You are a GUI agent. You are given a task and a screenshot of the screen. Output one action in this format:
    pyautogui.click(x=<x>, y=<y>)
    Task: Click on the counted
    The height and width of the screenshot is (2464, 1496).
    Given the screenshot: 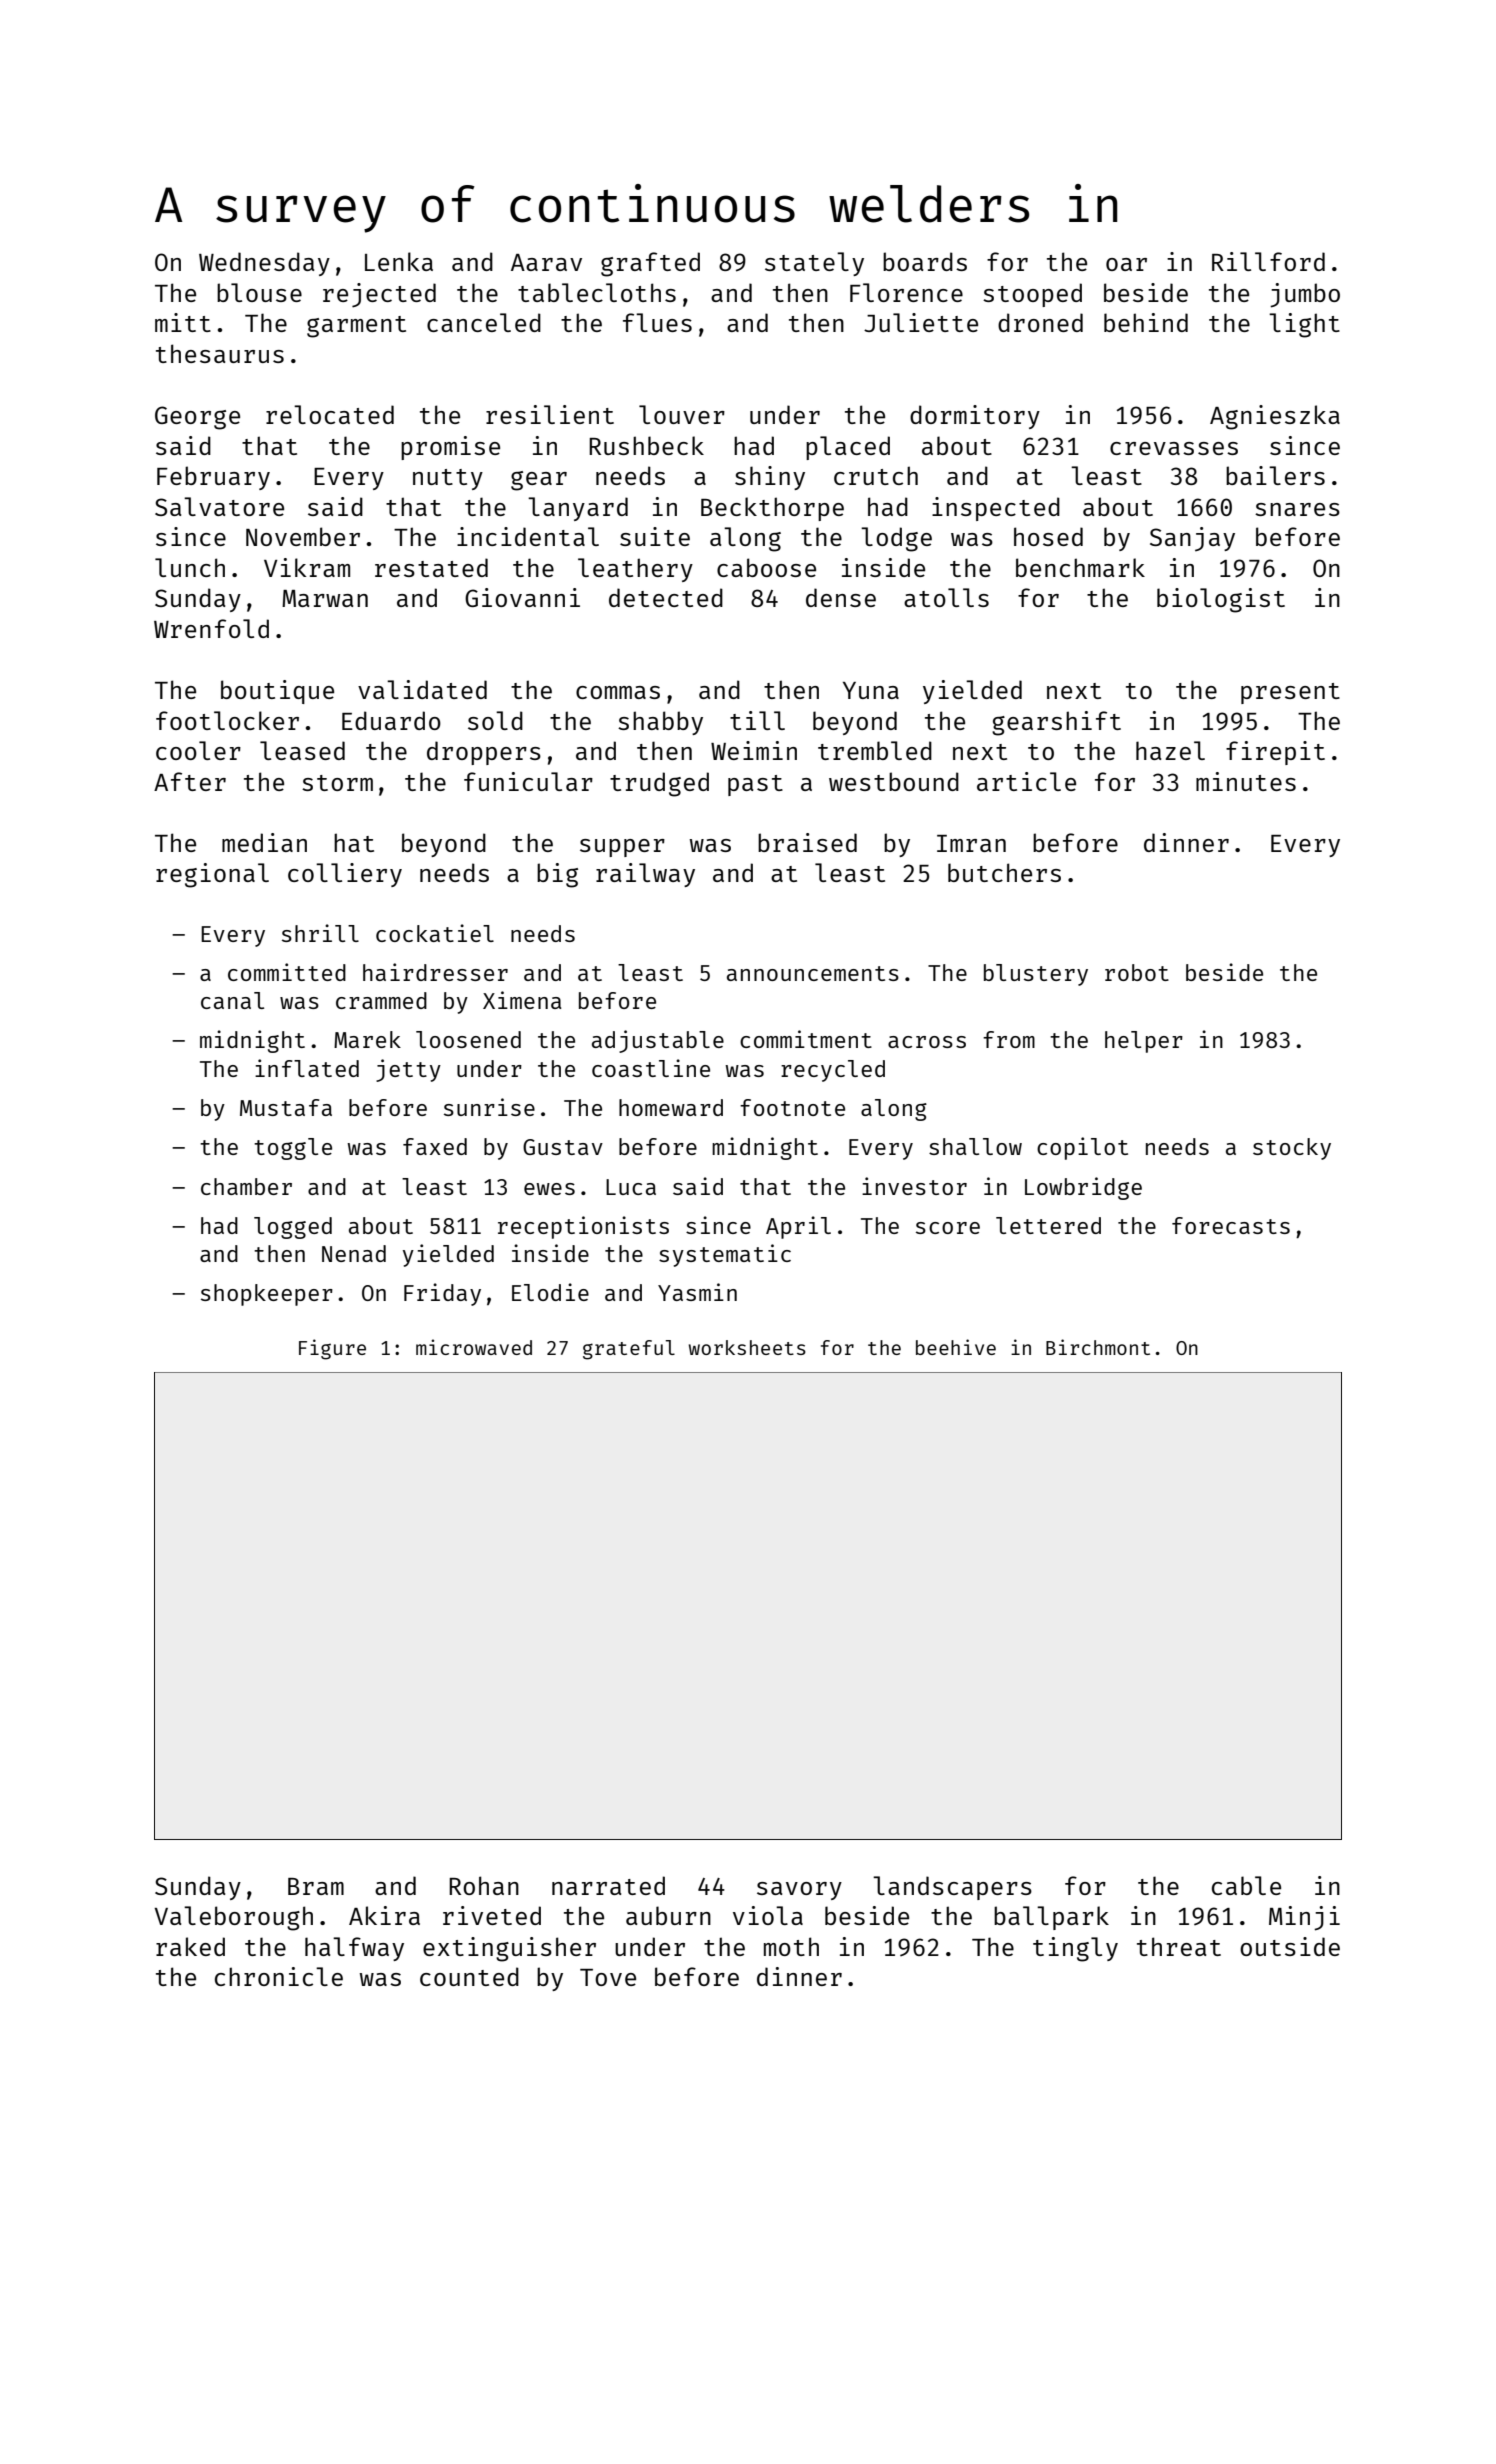 What is the action you would take?
    pyautogui.click(x=469, y=1976)
